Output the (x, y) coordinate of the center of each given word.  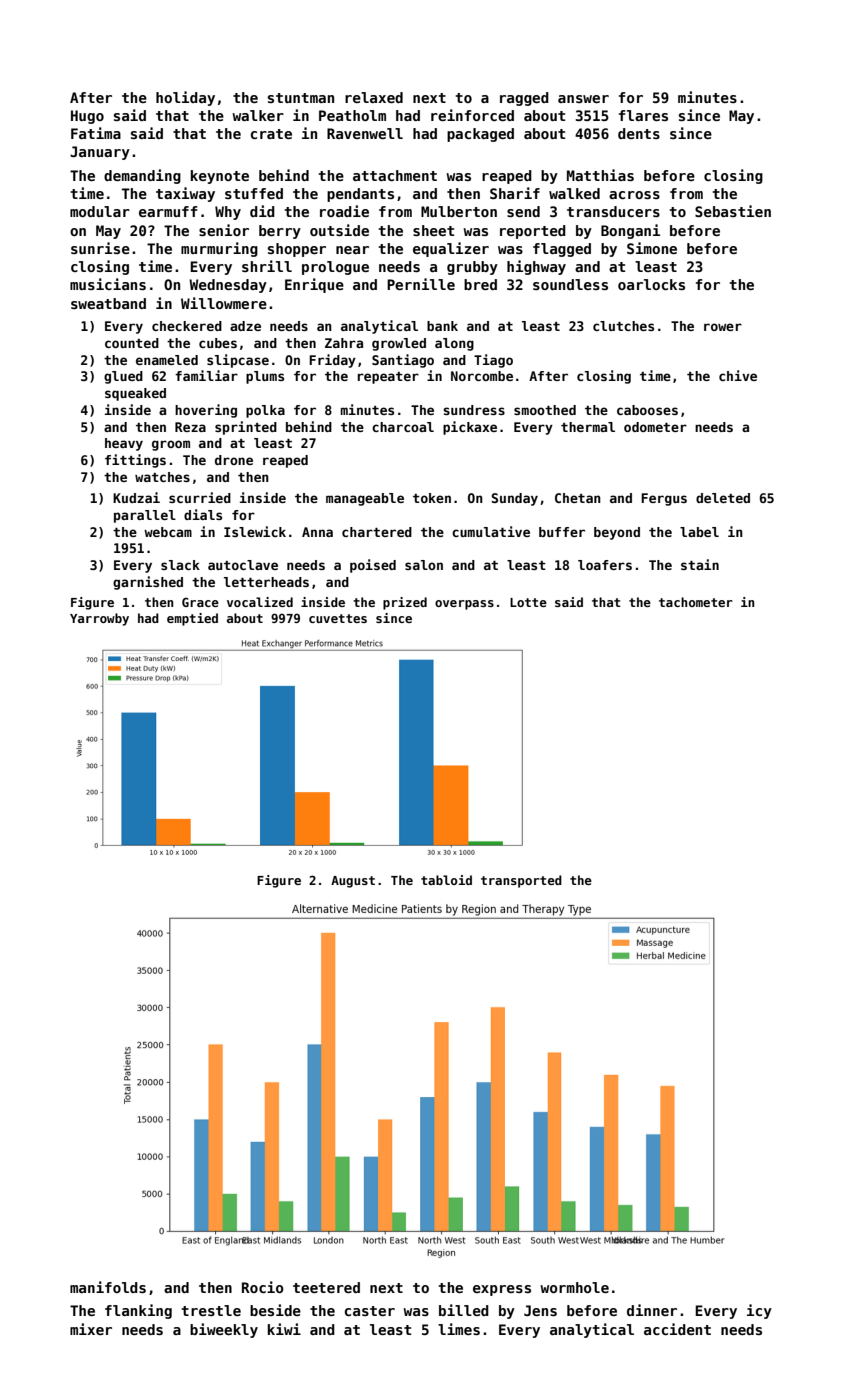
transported (521, 881)
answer (583, 99)
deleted (723, 498)
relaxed (374, 97)
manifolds (108, 1287)
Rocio (263, 1287)
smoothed (545, 410)
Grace (200, 602)
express (502, 1290)
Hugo (87, 117)
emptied (192, 619)
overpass (464, 605)
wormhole (574, 1287)
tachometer (696, 602)
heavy (124, 444)
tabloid (446, 880)
